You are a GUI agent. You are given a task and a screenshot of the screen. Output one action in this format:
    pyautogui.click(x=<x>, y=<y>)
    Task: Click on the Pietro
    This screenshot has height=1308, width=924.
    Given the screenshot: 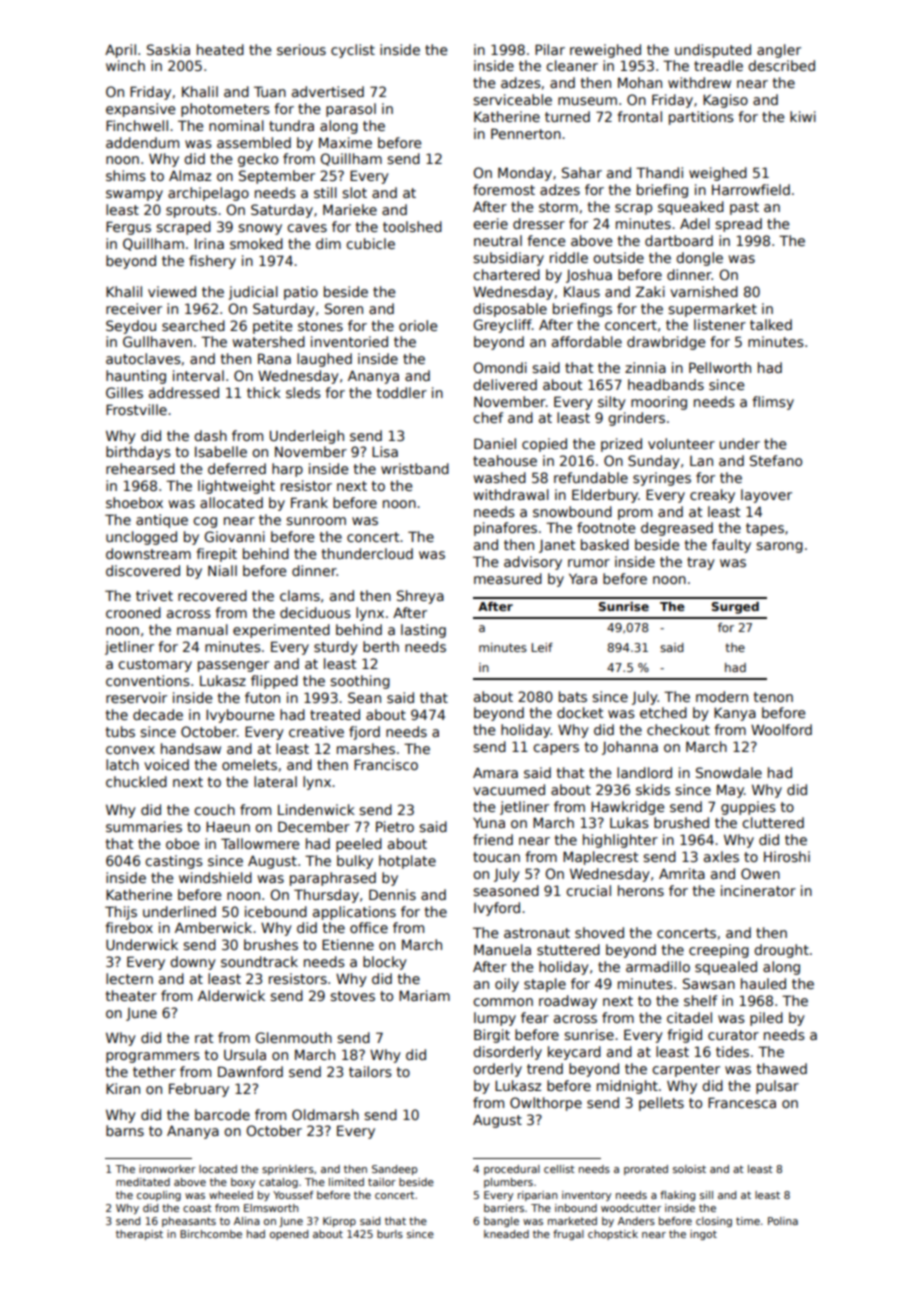 What is the action you would take?
    pyautogui.click(x=395, y=826)
